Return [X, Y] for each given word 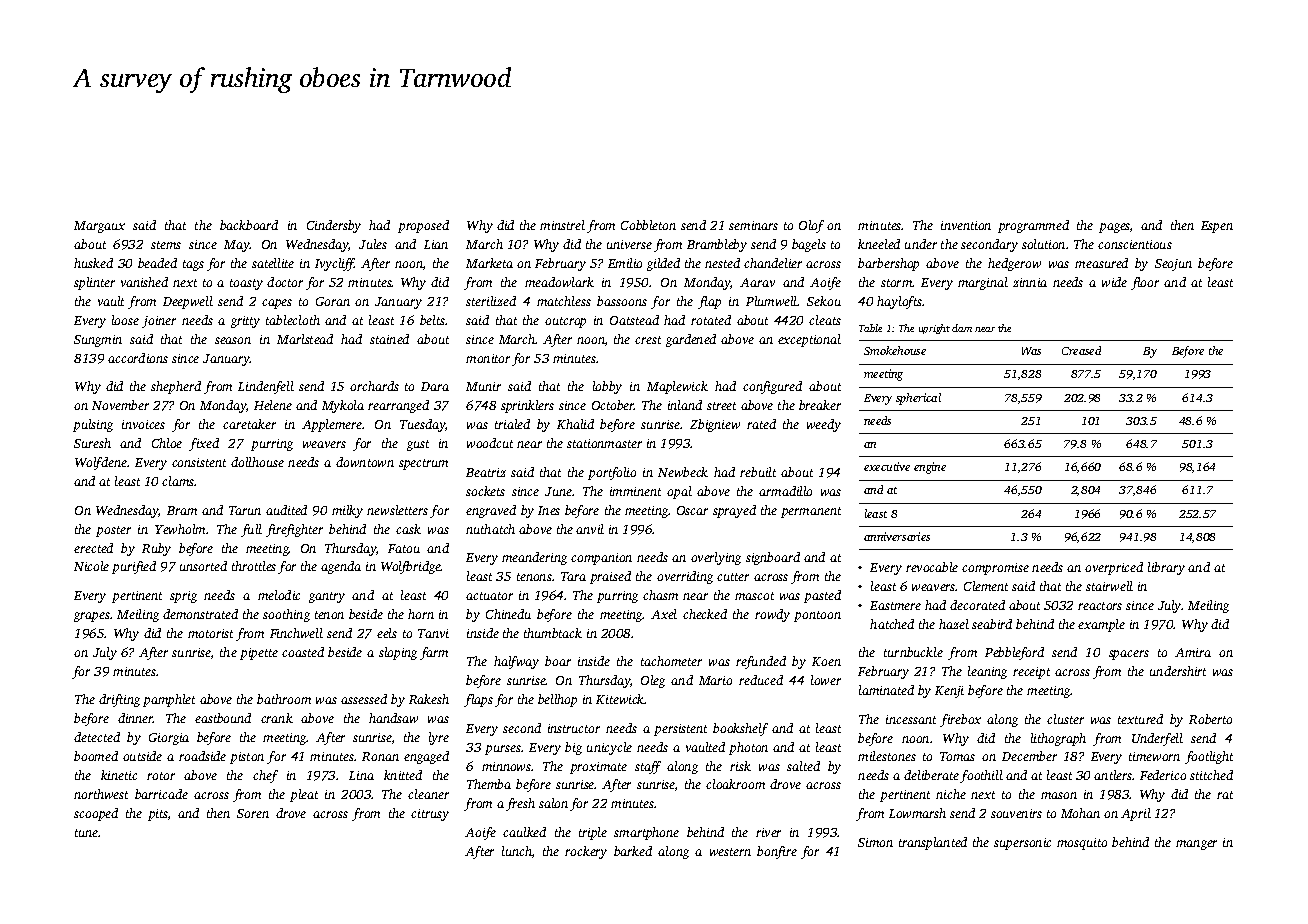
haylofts [899, 302]
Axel [664, 614]
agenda [341, 567]
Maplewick [677, 387]
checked [705, 614]
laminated [886, 690]
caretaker [249, 424]
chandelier [773, 263]
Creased [1081, 350]
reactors [1100, 606]
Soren [253, 813]
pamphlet [169, 700]
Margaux [99, 227]
